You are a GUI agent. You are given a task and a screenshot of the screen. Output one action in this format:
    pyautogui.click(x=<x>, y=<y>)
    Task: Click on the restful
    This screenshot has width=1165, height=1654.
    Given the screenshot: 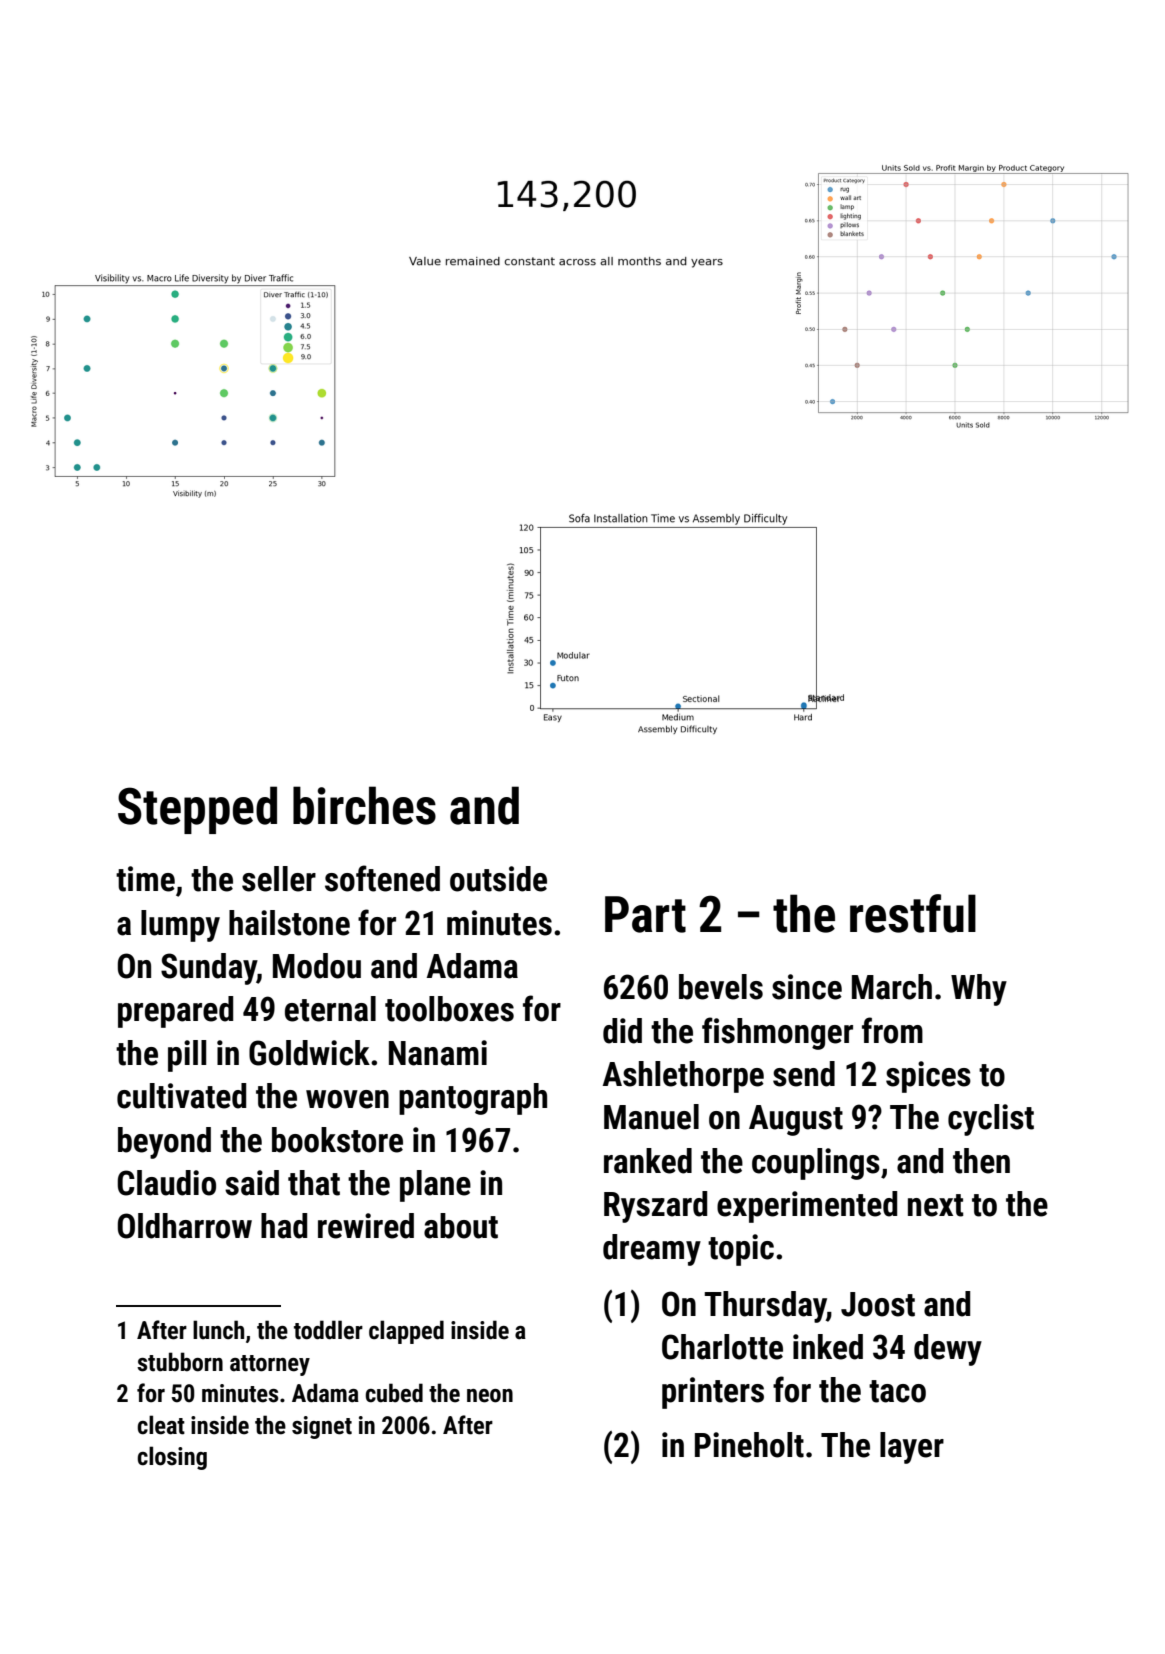 What is the action you would take?
    pyautogui.click(x=913, y=913)
